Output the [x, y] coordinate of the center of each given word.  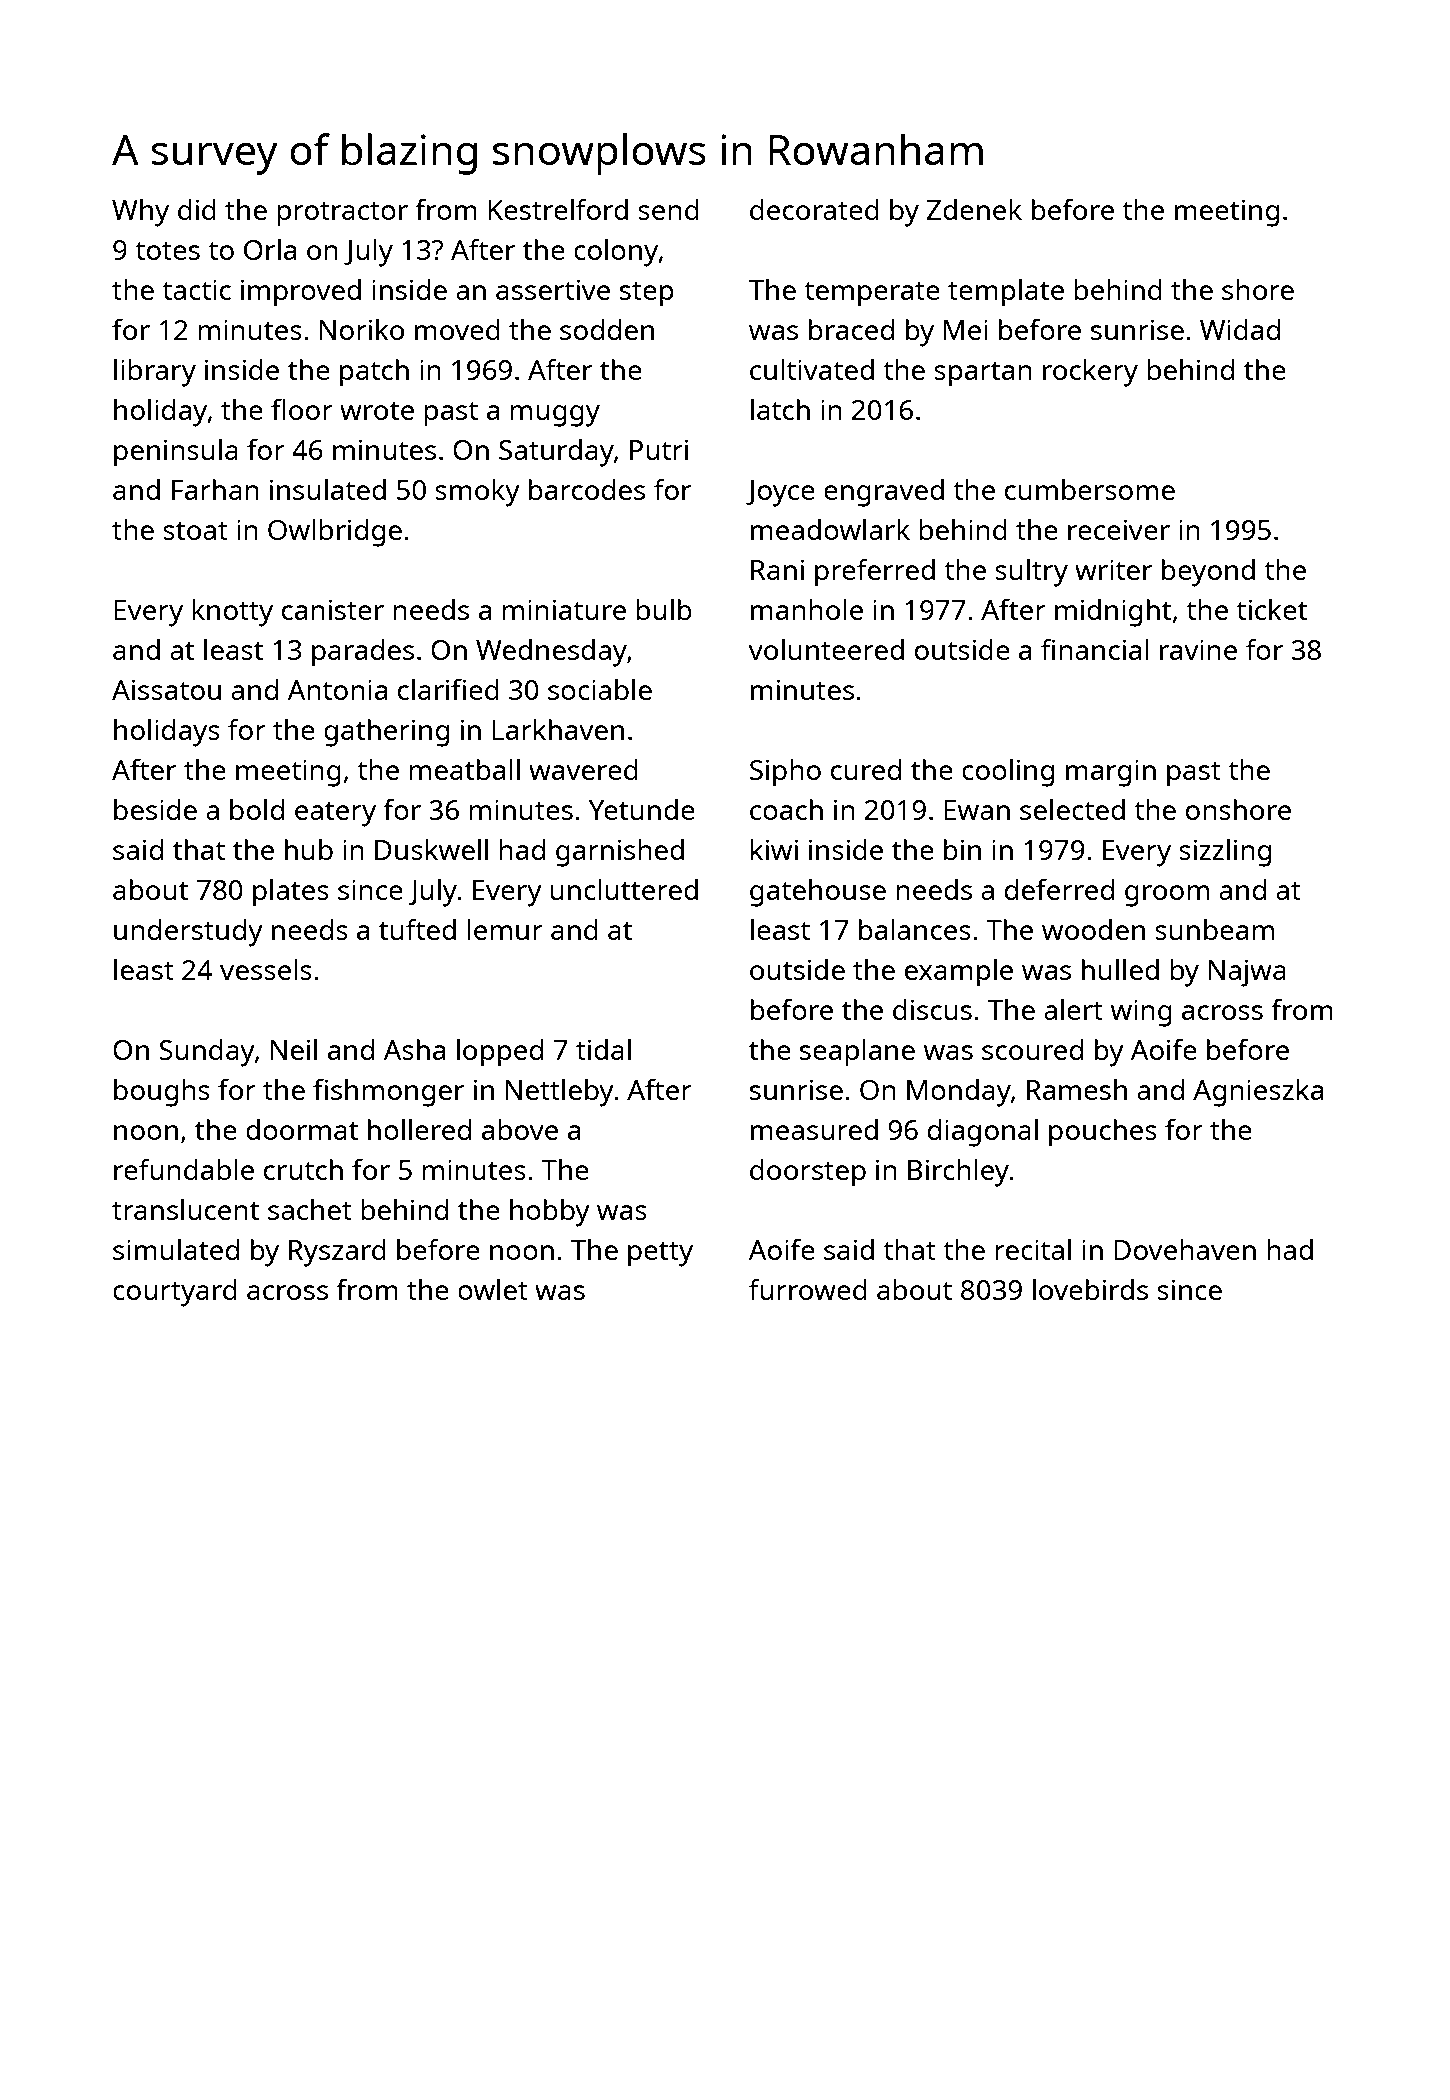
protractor [342, 214]
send [668, 209]
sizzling [1225, 853]
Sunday [207, 1053]
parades [363, 653]
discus [932, 1009]
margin [1111, 773]
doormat [302, 1129]
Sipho [785, 773]
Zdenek [974, 209]
